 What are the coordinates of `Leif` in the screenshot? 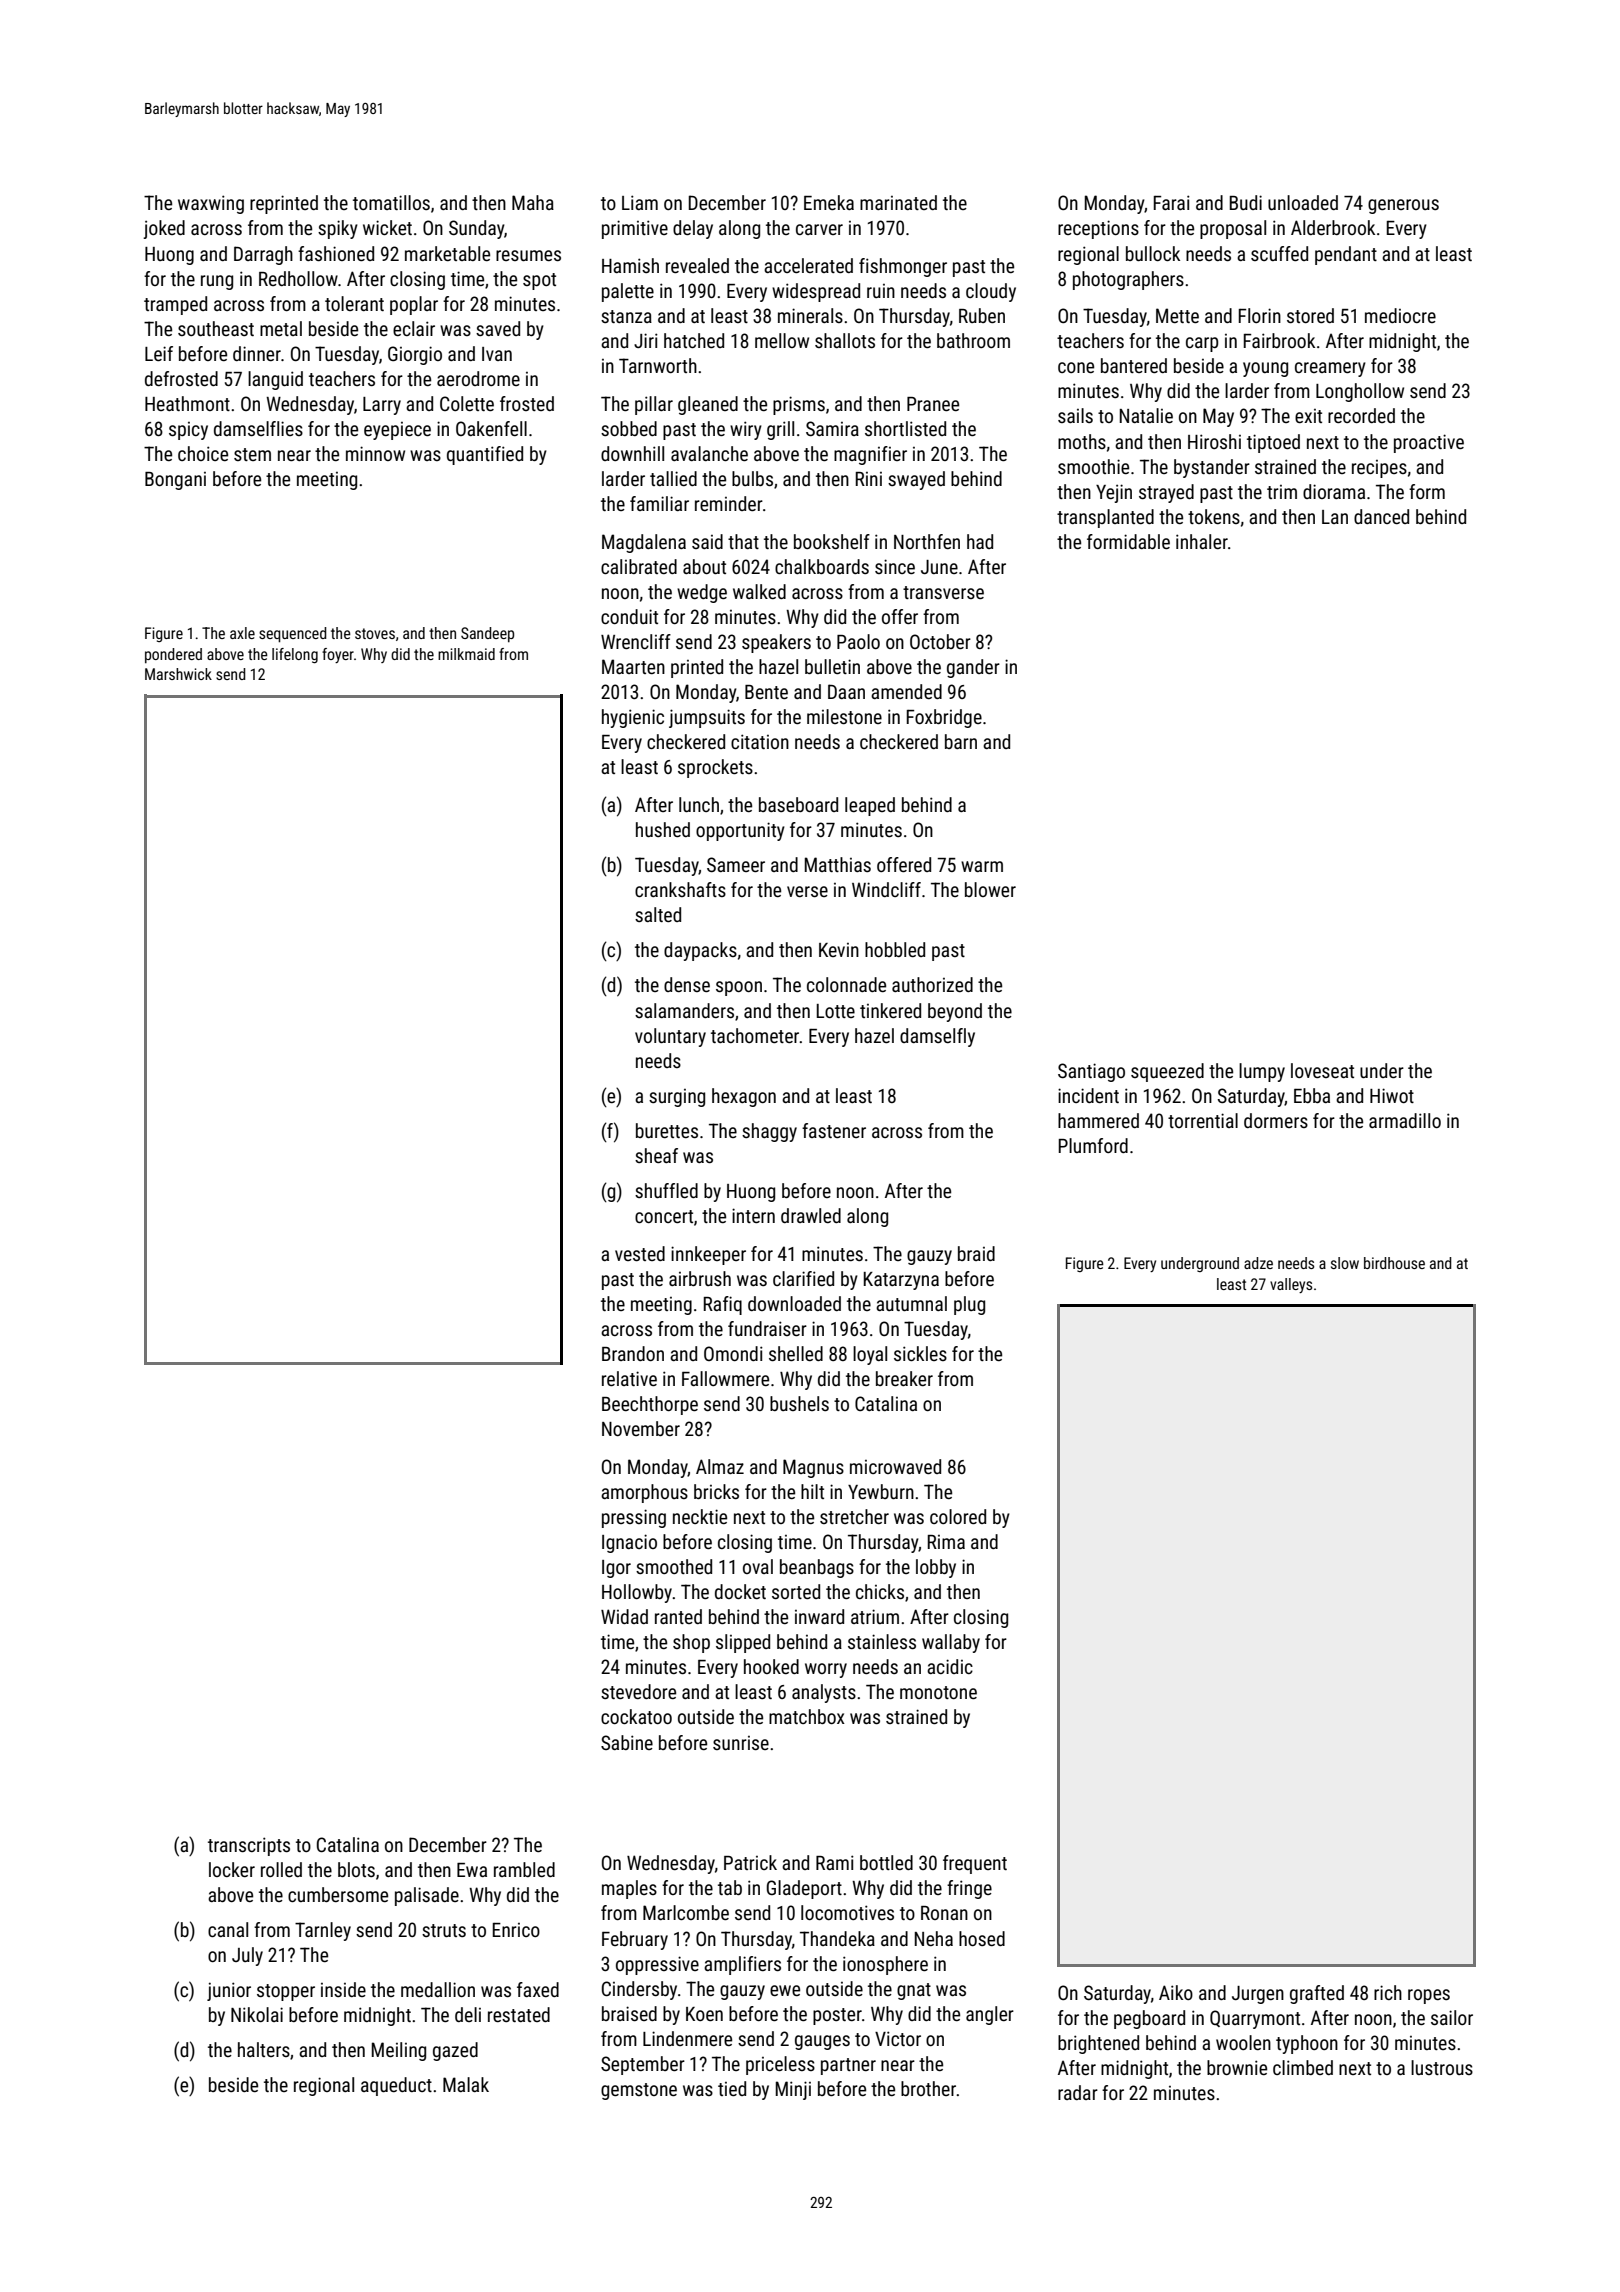 It's located at (159, 353).
